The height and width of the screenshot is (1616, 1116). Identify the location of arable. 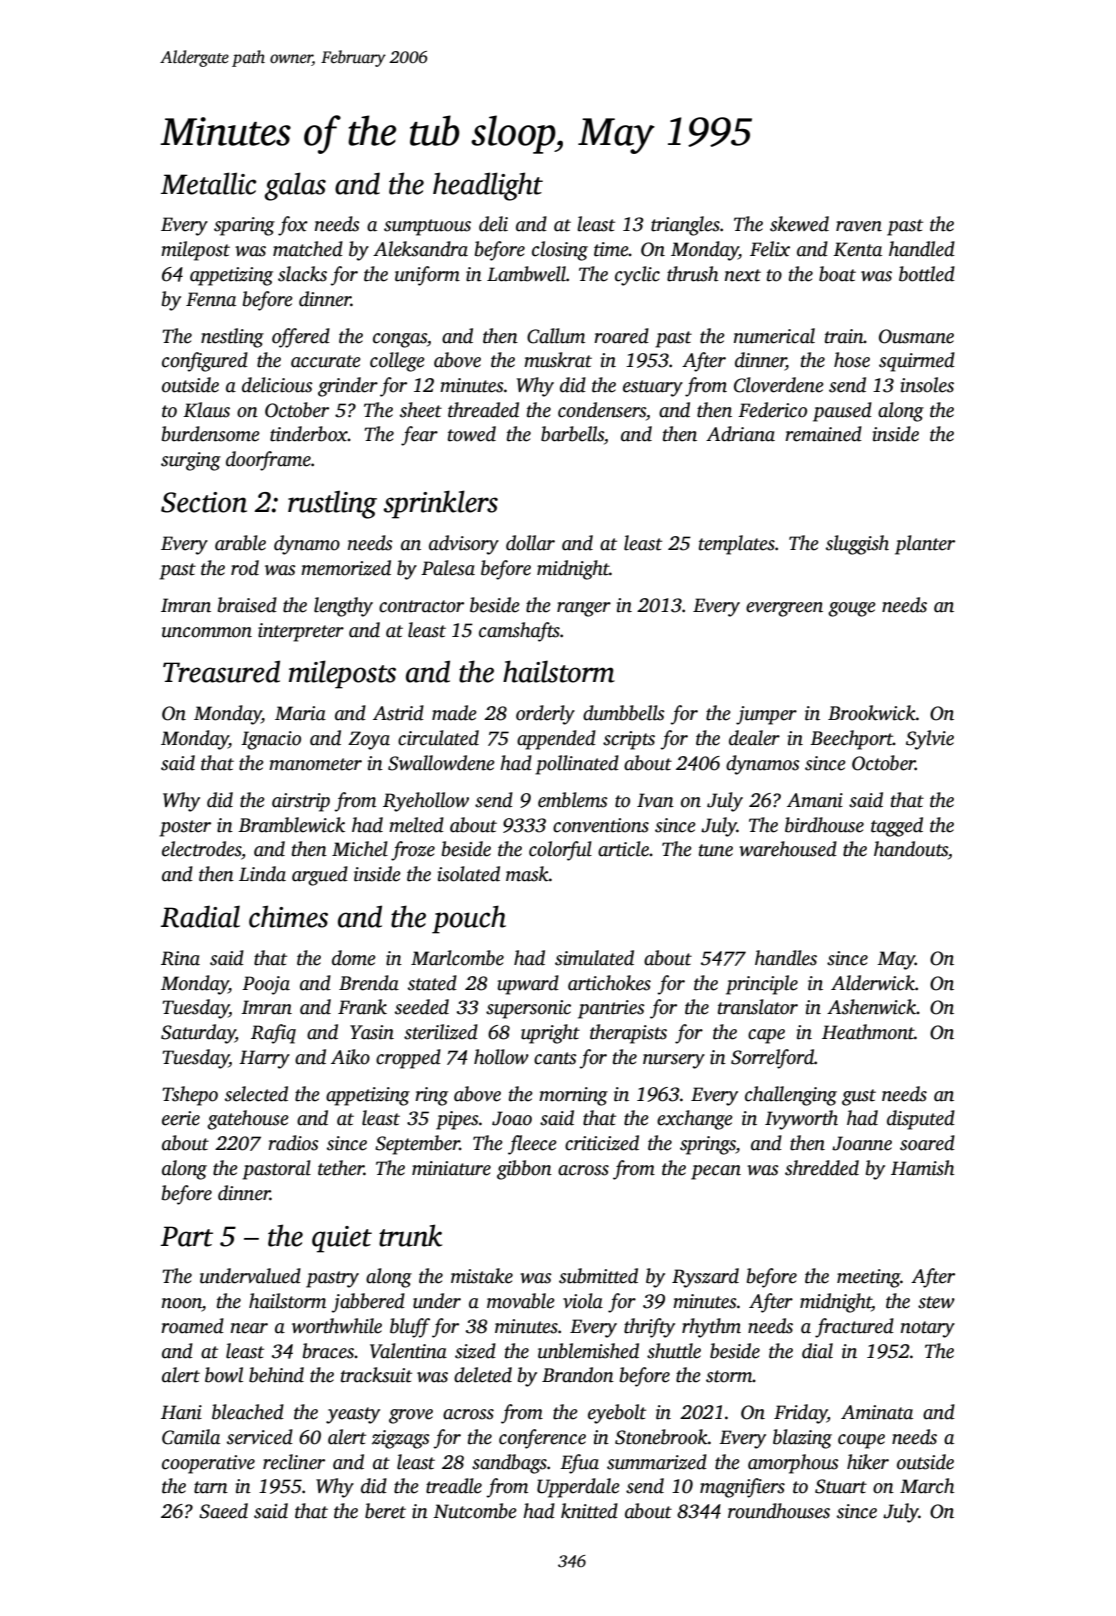
(240, 543).
